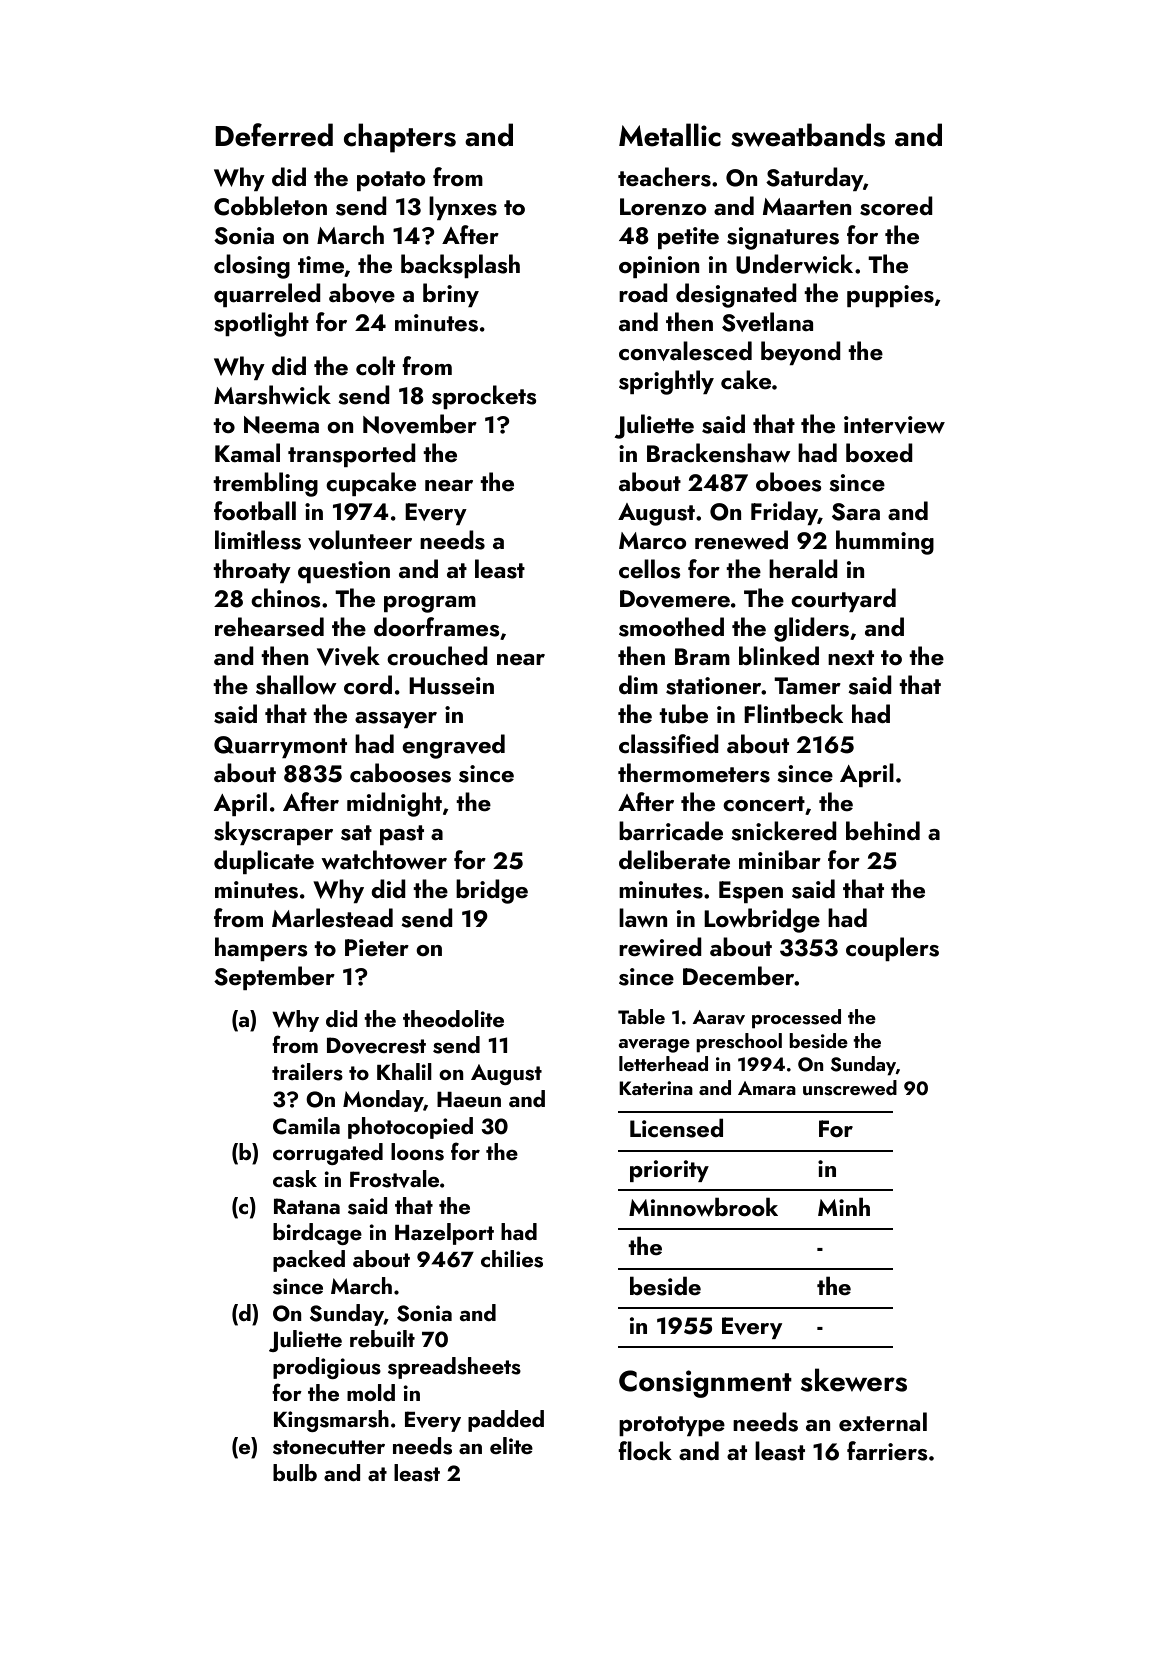 The height and width of the screenshot is (1654, 1165). I want to click on Deferred, so click(274, 135).
